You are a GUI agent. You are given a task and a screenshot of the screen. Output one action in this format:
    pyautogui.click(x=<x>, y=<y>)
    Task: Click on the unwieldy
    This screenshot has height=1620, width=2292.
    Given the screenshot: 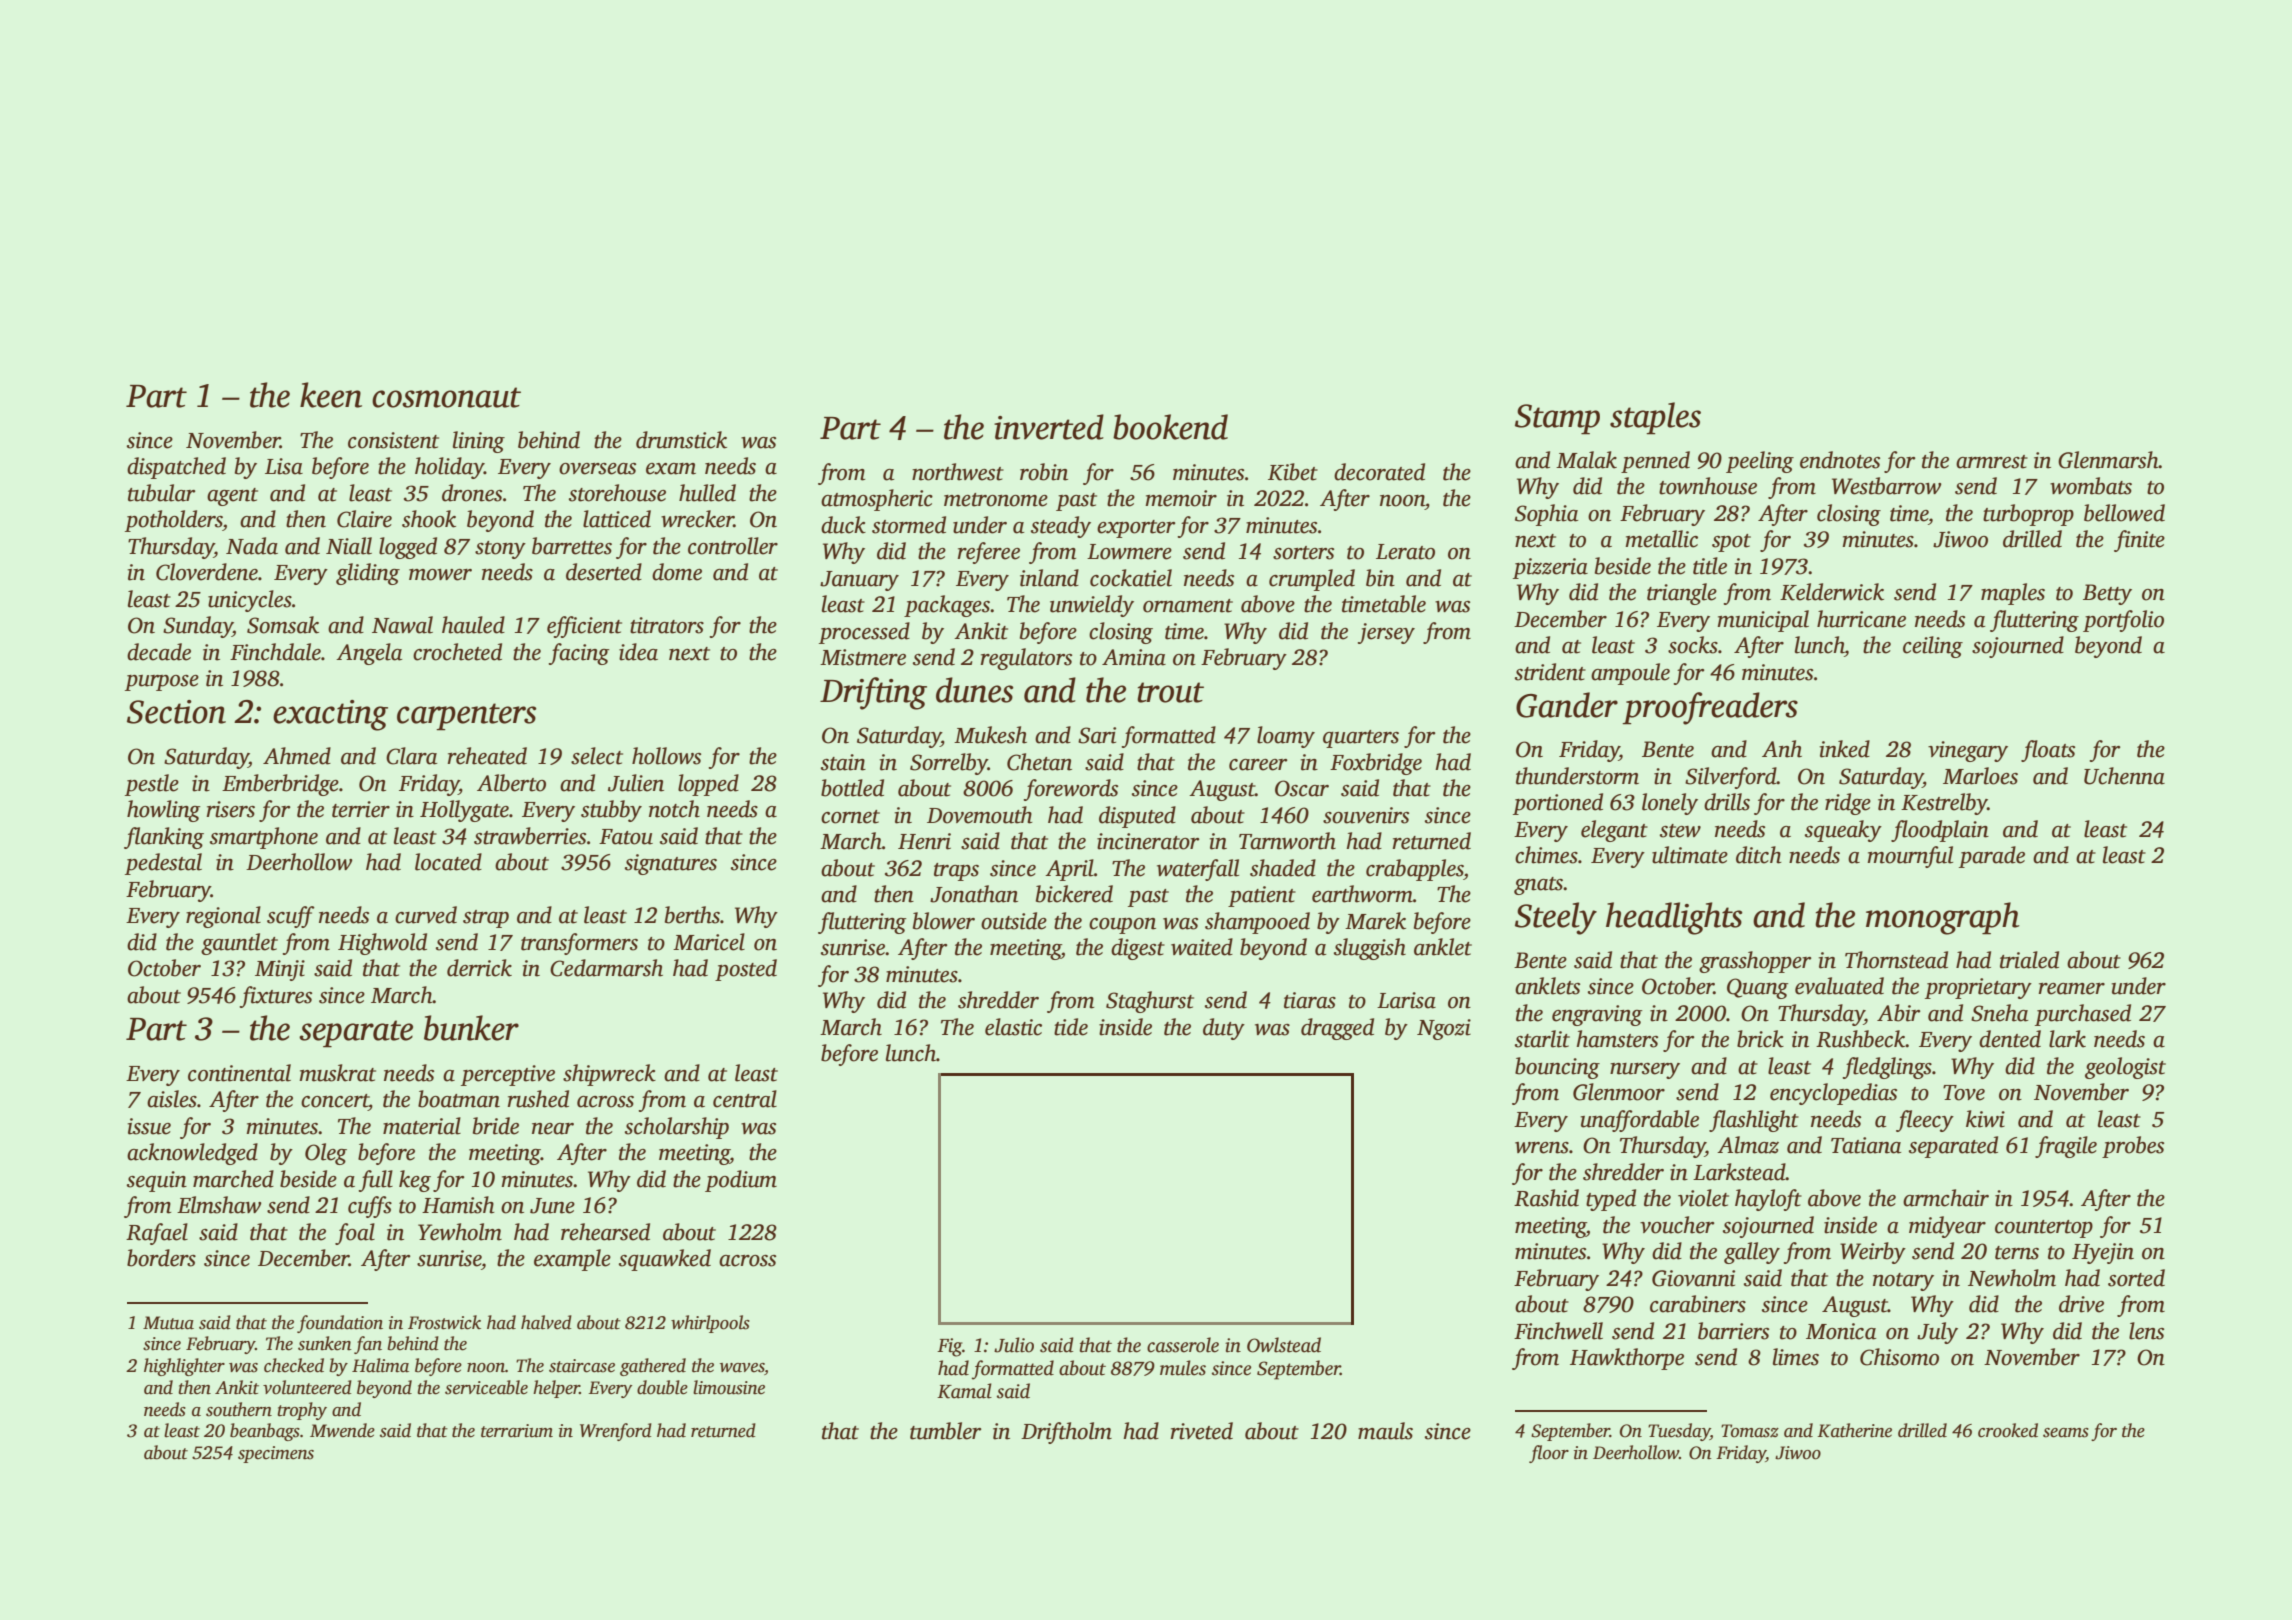 What is the action you would take?
    pyautogui.click(x=1092, y=606)
